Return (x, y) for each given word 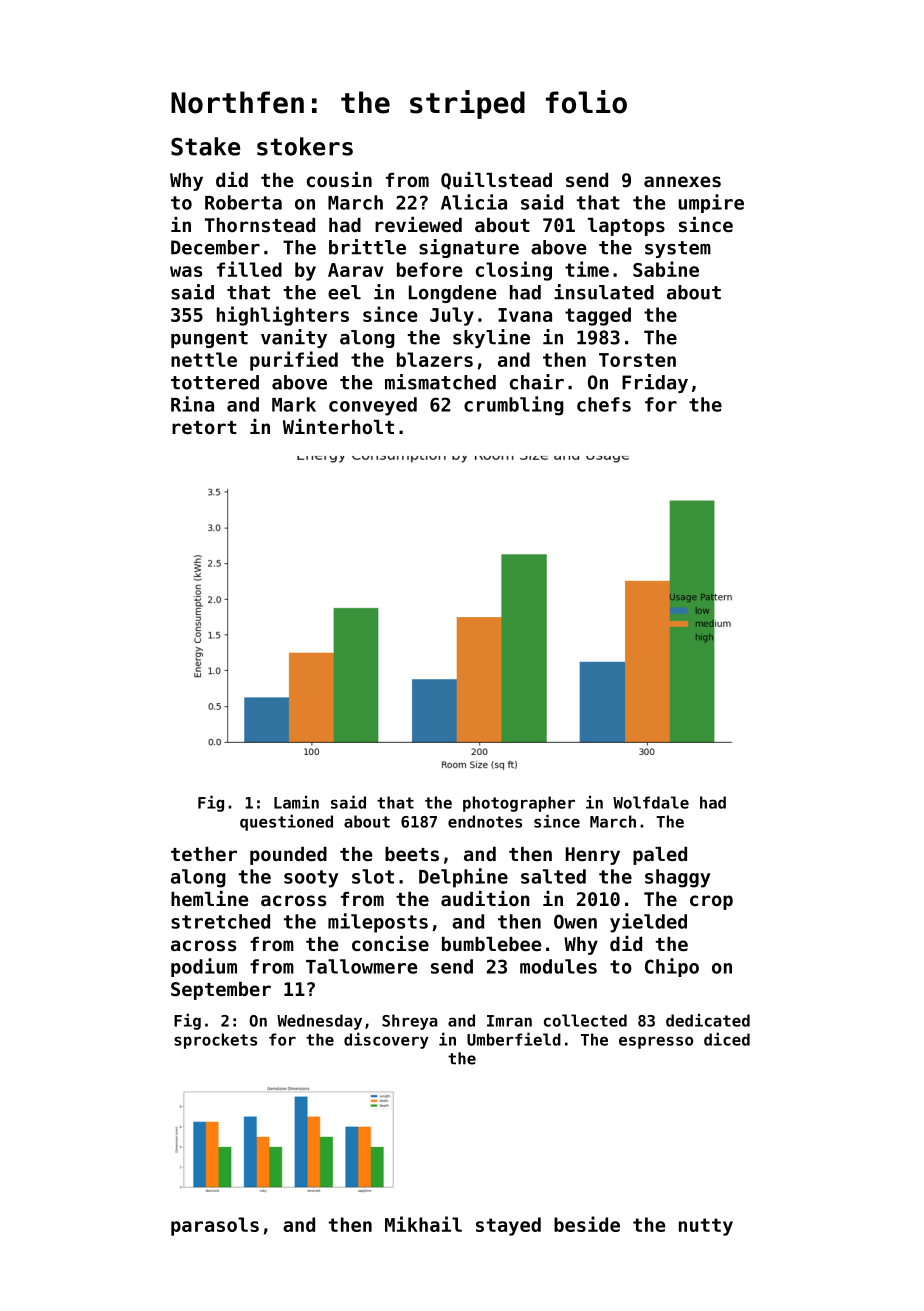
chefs (604, 404)
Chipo (672, 967)
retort (204, 427)
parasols (215, 1226)
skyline (491, 338)
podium (204, 967)
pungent (209, 339)
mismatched (440, 382)
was (186, 271)
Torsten (637, 360)
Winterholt (338, 426)
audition (485, 898)
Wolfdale (651, 802)
